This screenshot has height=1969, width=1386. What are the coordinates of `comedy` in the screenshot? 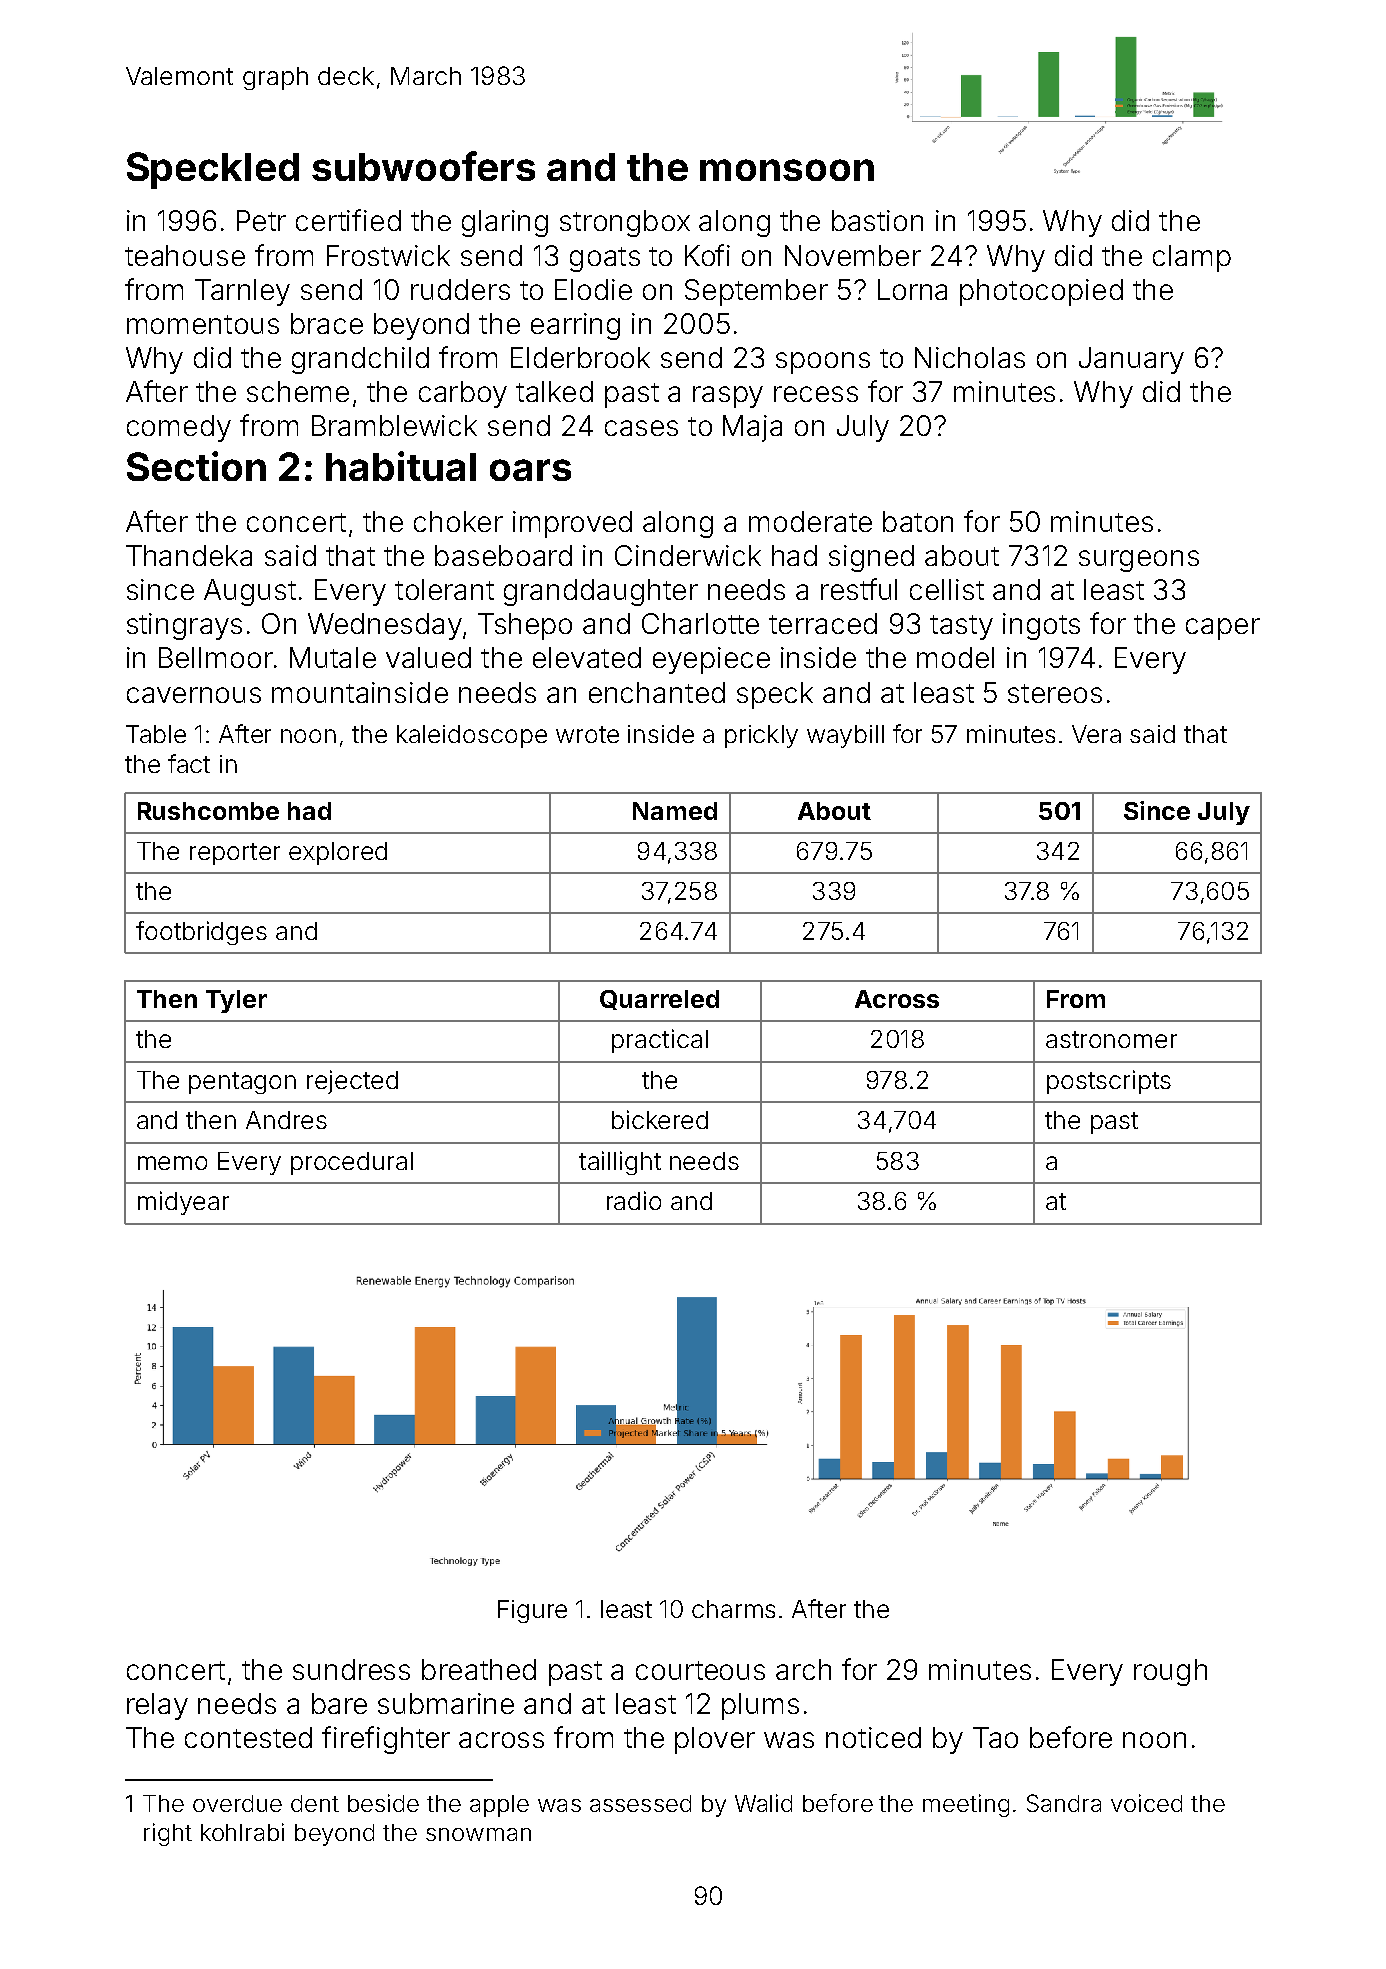 It's located at (179, 428).
